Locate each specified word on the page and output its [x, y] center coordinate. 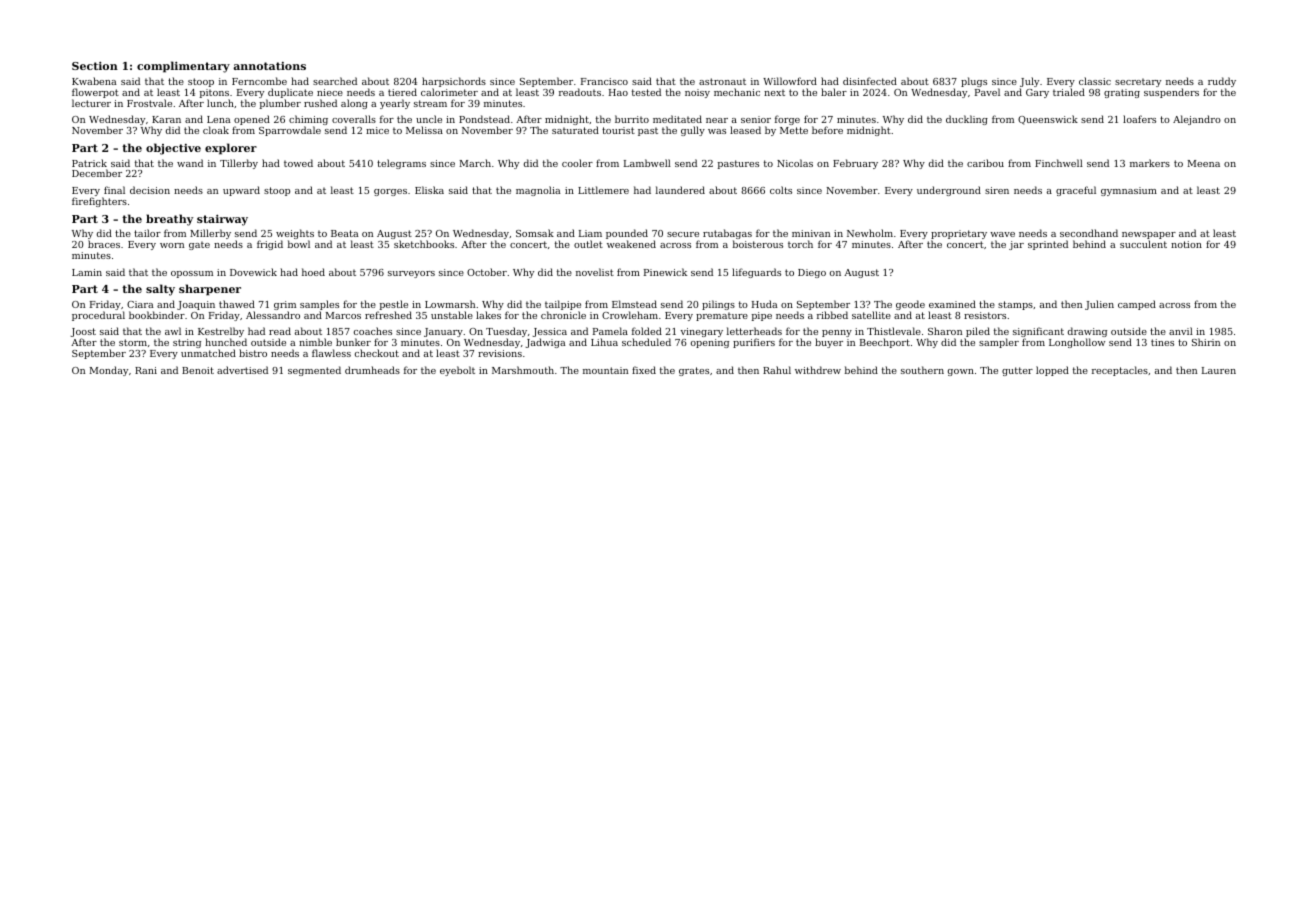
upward [241, 191]
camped [1137, 305]
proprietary [959, 235]
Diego [812, 273]
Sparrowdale [290, 131]
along [354, 104]
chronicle [563, 315]
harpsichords [454, 82]
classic [1095, 81]
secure [683, 234]
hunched [226, 342]
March [475, 163]
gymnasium [1129, 191]
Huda [765, 304]
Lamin [87, 272]
